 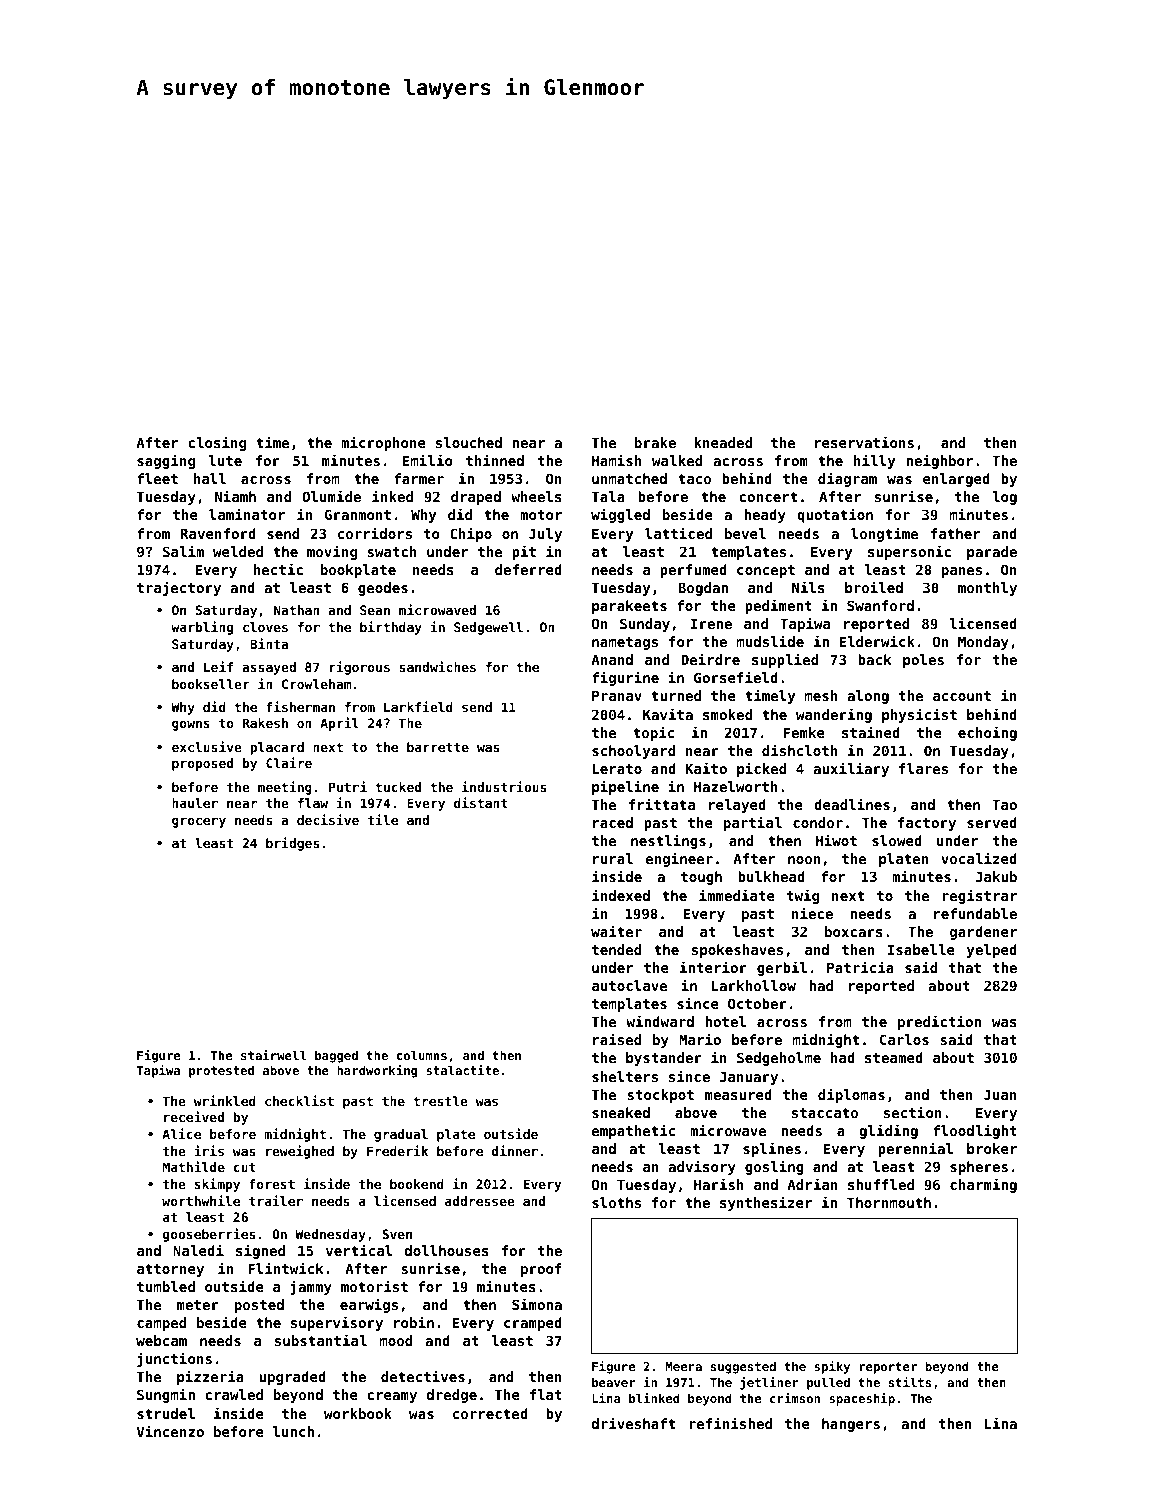 I want to click on deferred, so click(x=528, y=569).
